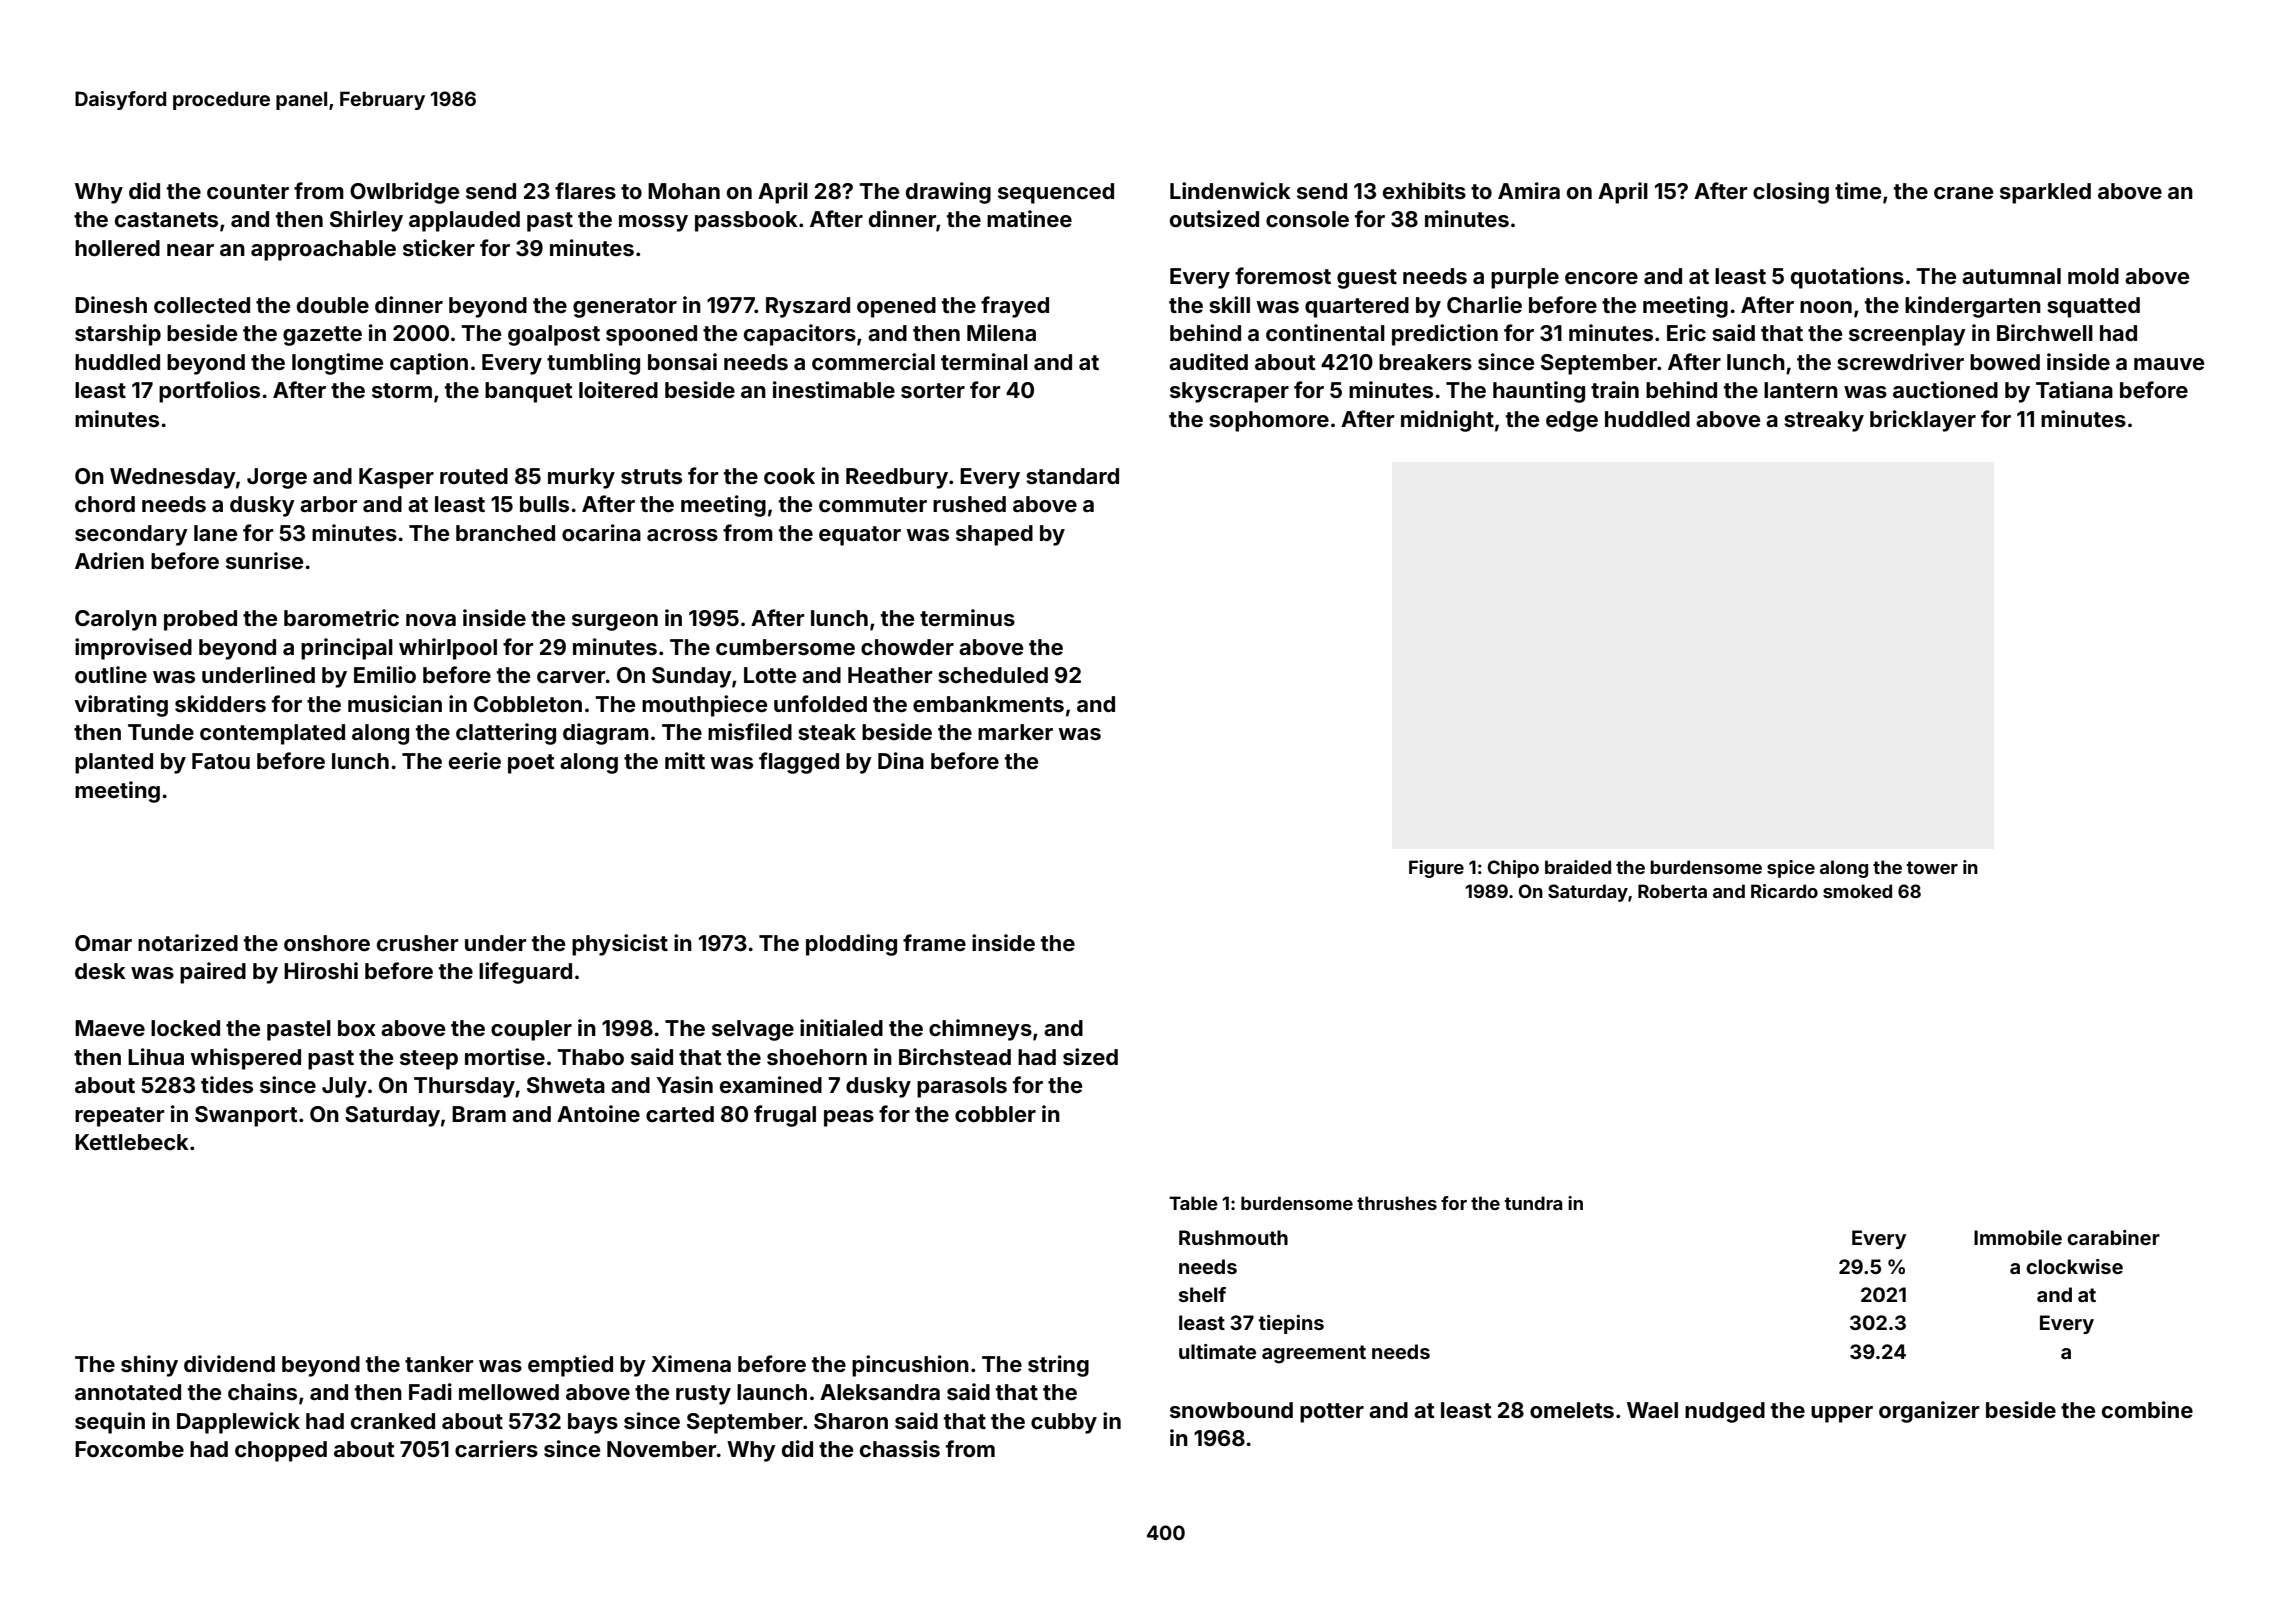 The height and width of the page is (1620, 2292). I want to click on chassis, so click(900, 1448).
